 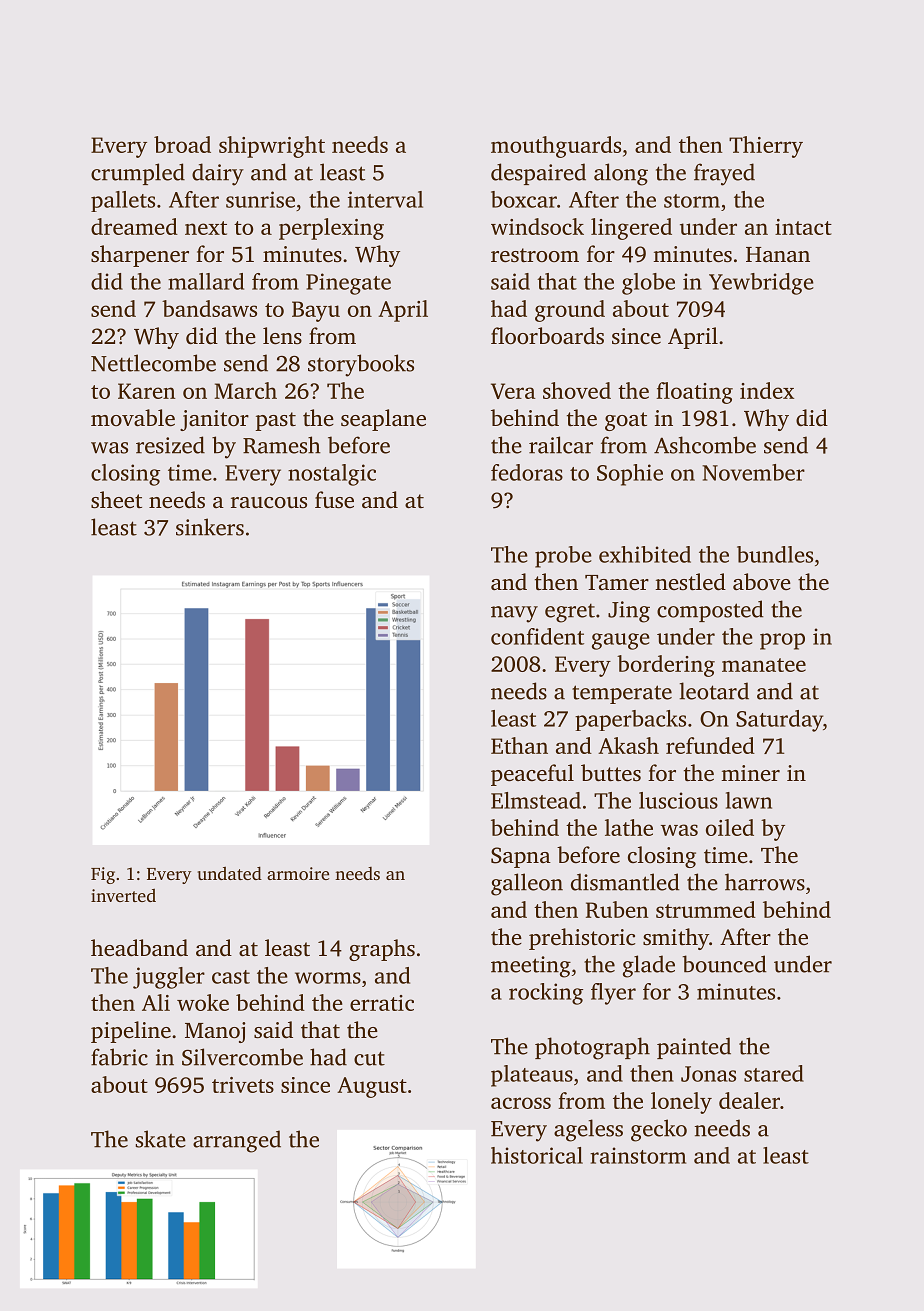 I want to click on Manoj, so click(x=215, y=1032).
